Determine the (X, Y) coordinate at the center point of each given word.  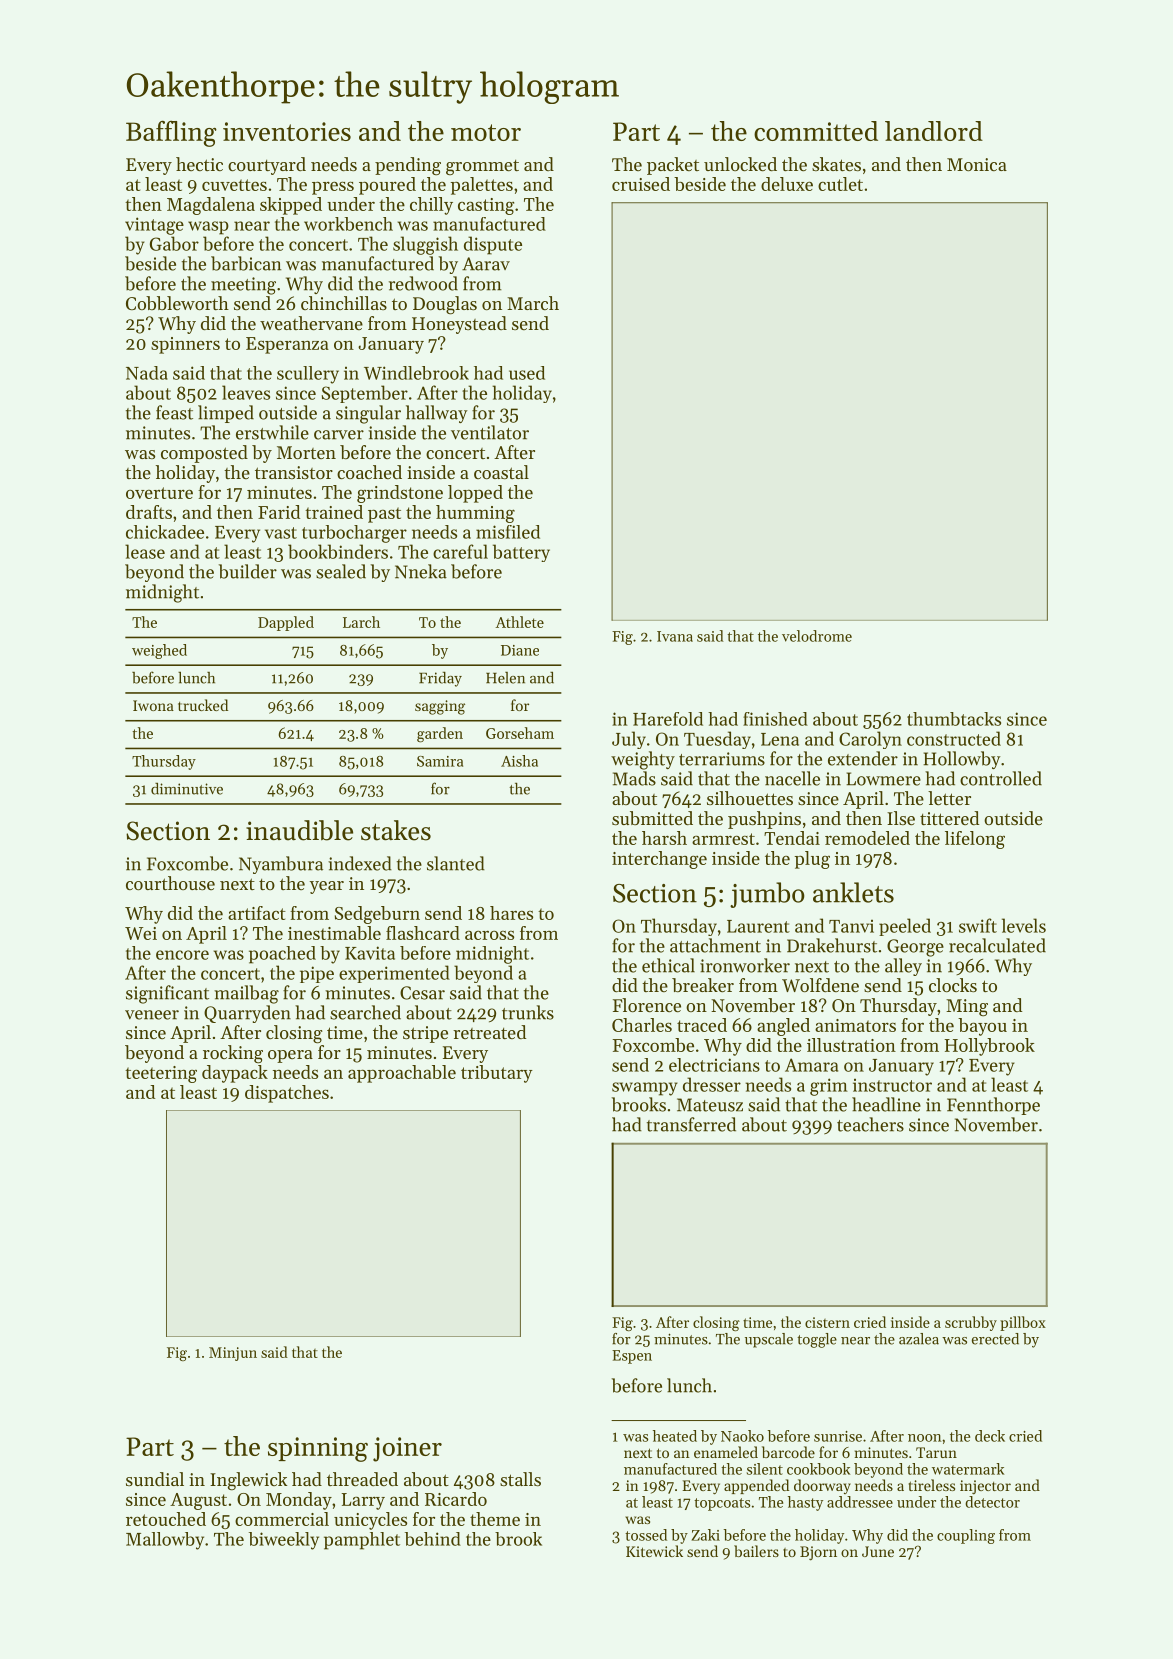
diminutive (187, 788)
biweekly (284, 1541)
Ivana (675, 636)
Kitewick (654, 1551)
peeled (905, 927)
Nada (147, 373)
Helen (505, 678)
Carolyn (870, 740)
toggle (817, 1340)
